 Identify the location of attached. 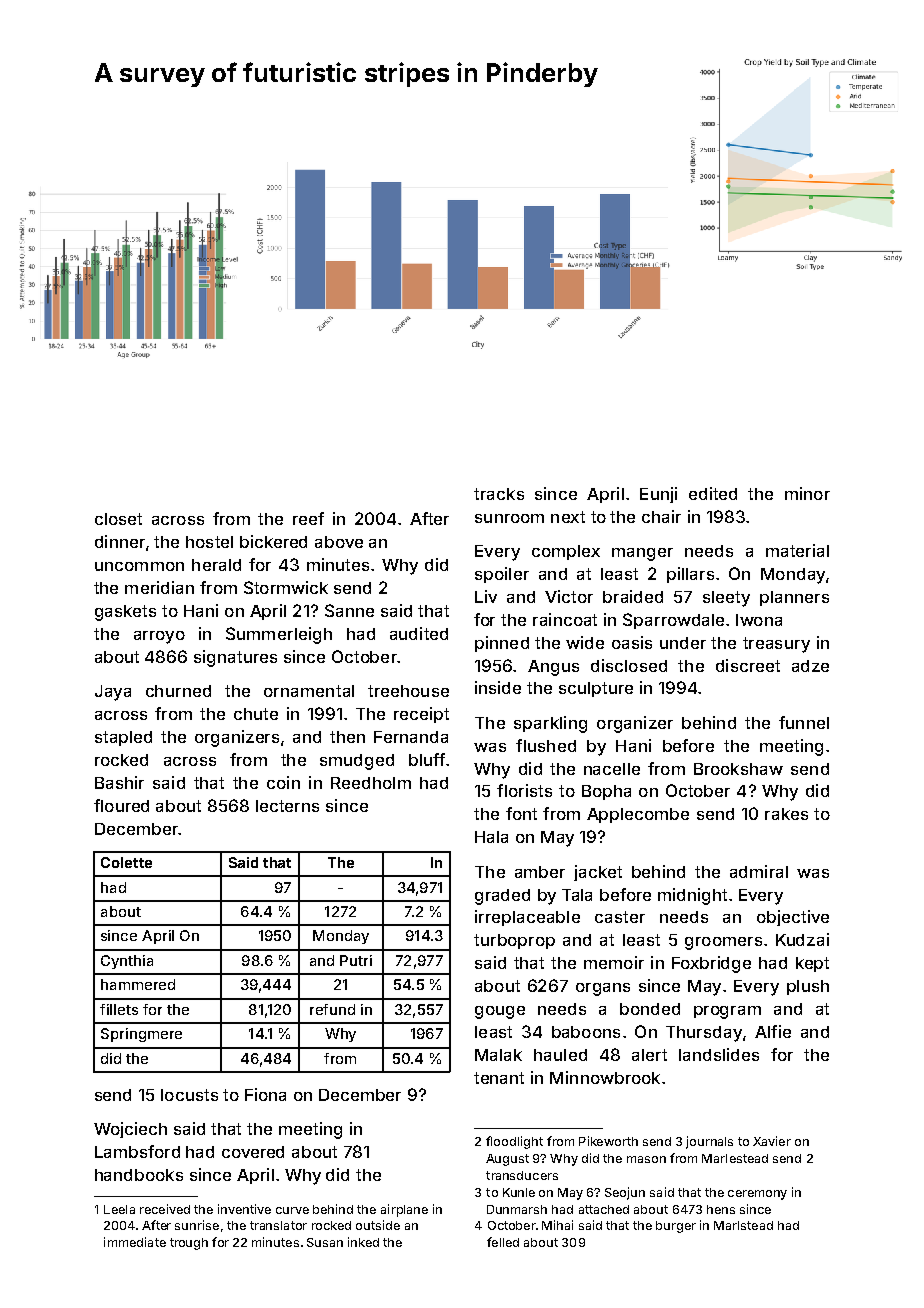
(604, 1209).
